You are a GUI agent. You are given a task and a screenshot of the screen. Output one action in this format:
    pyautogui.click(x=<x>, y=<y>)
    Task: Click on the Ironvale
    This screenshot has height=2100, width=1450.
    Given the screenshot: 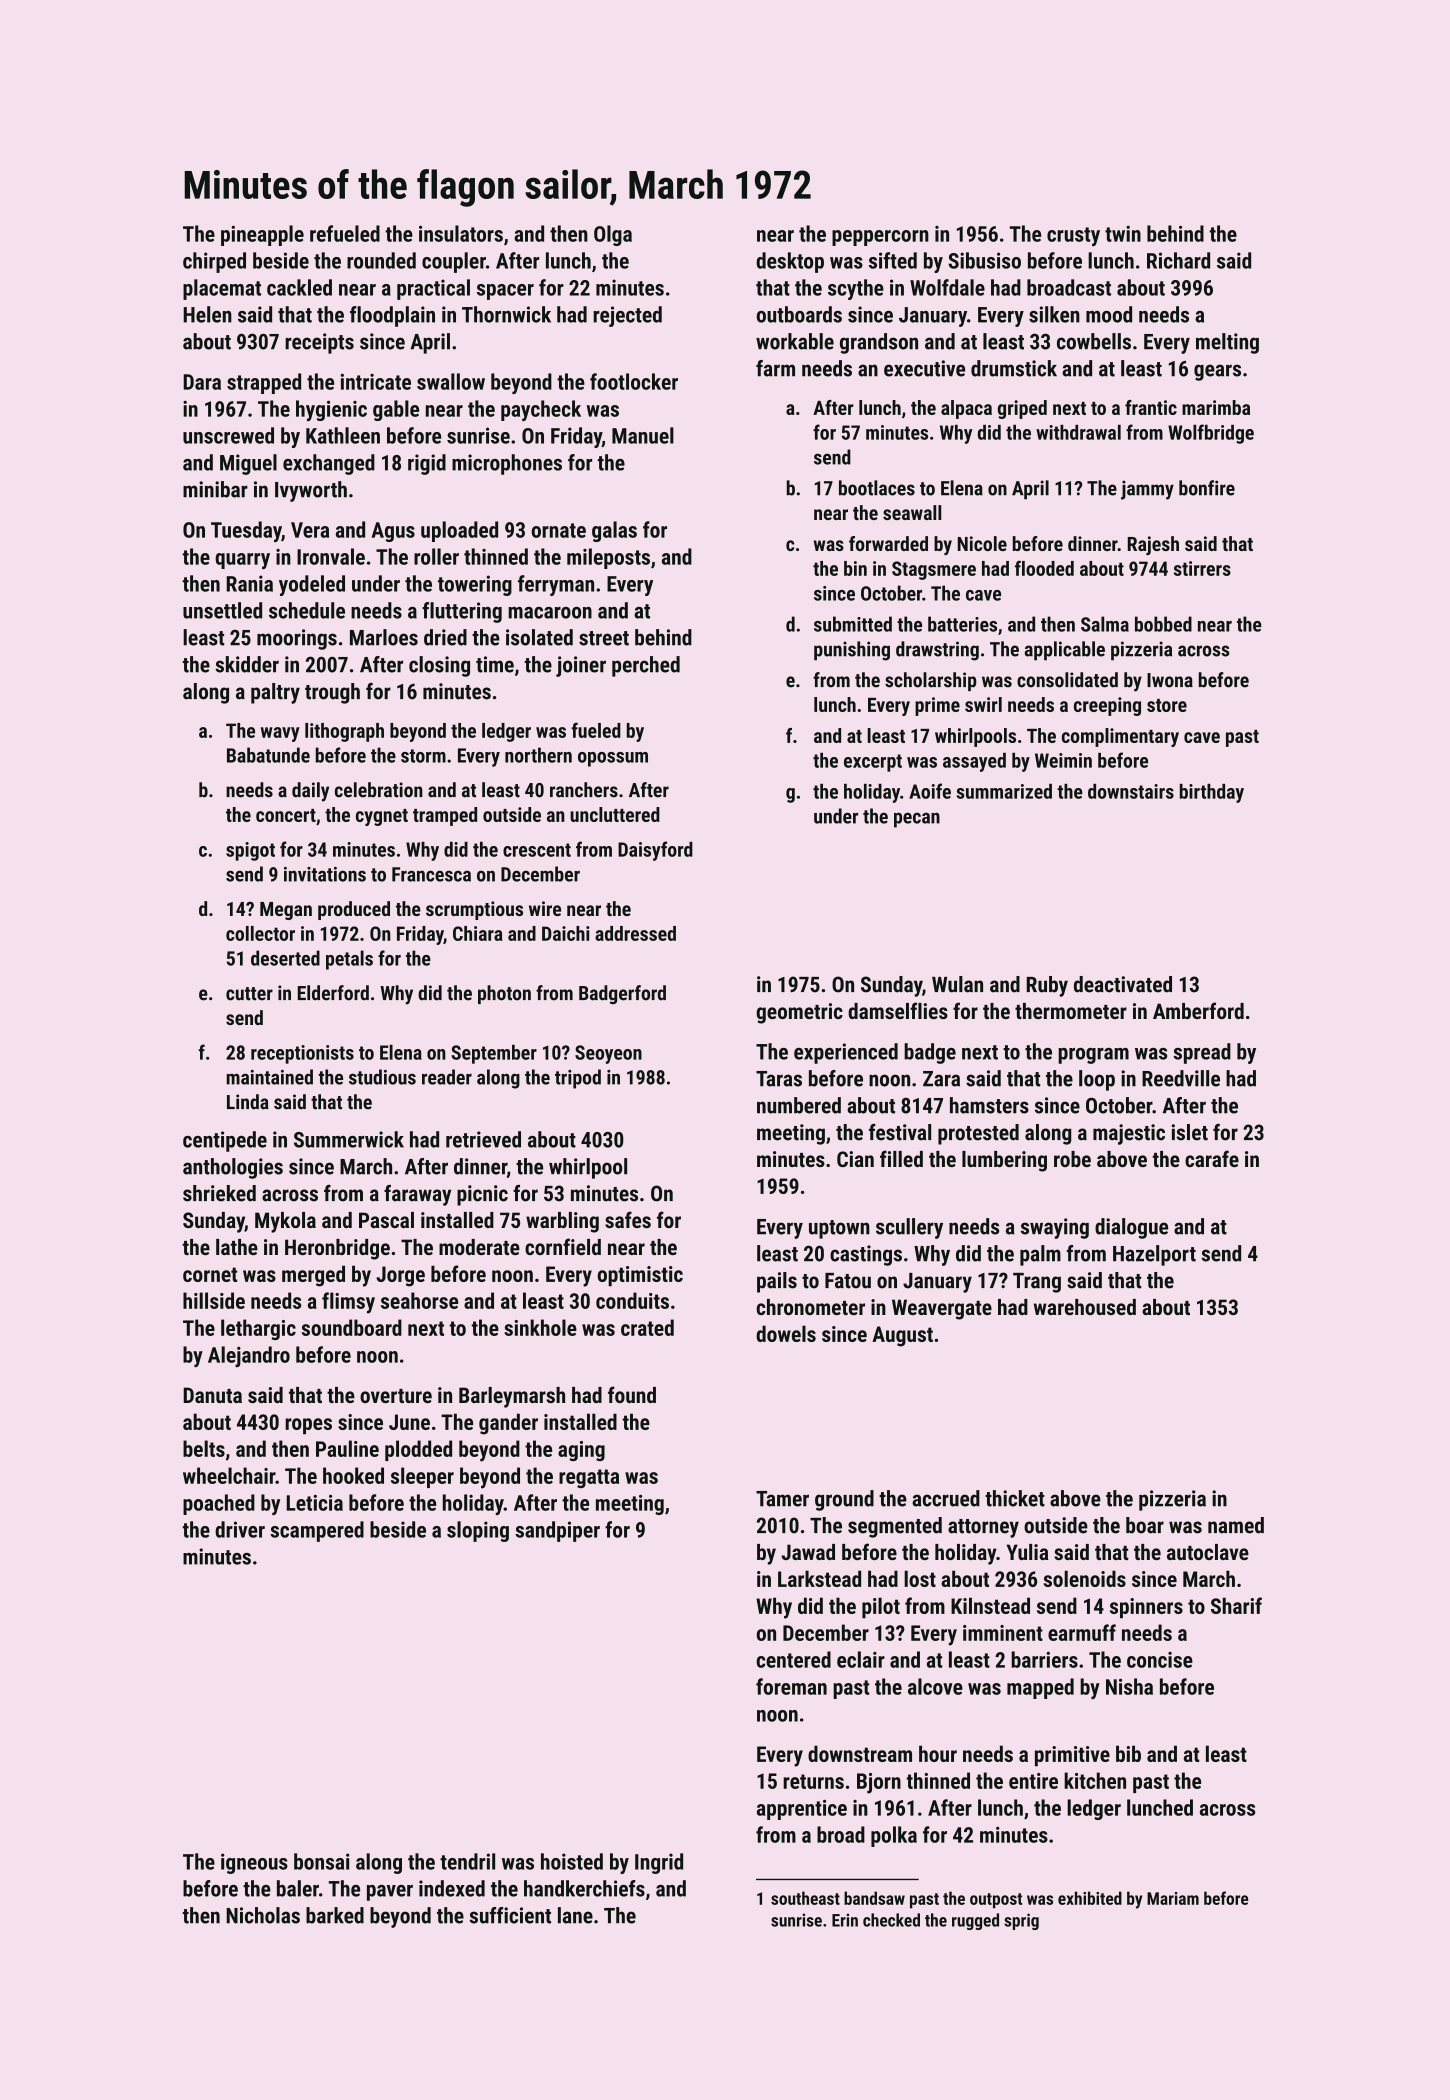 What is the action you would take?
    pyautogui.click(x=331, y=556)
